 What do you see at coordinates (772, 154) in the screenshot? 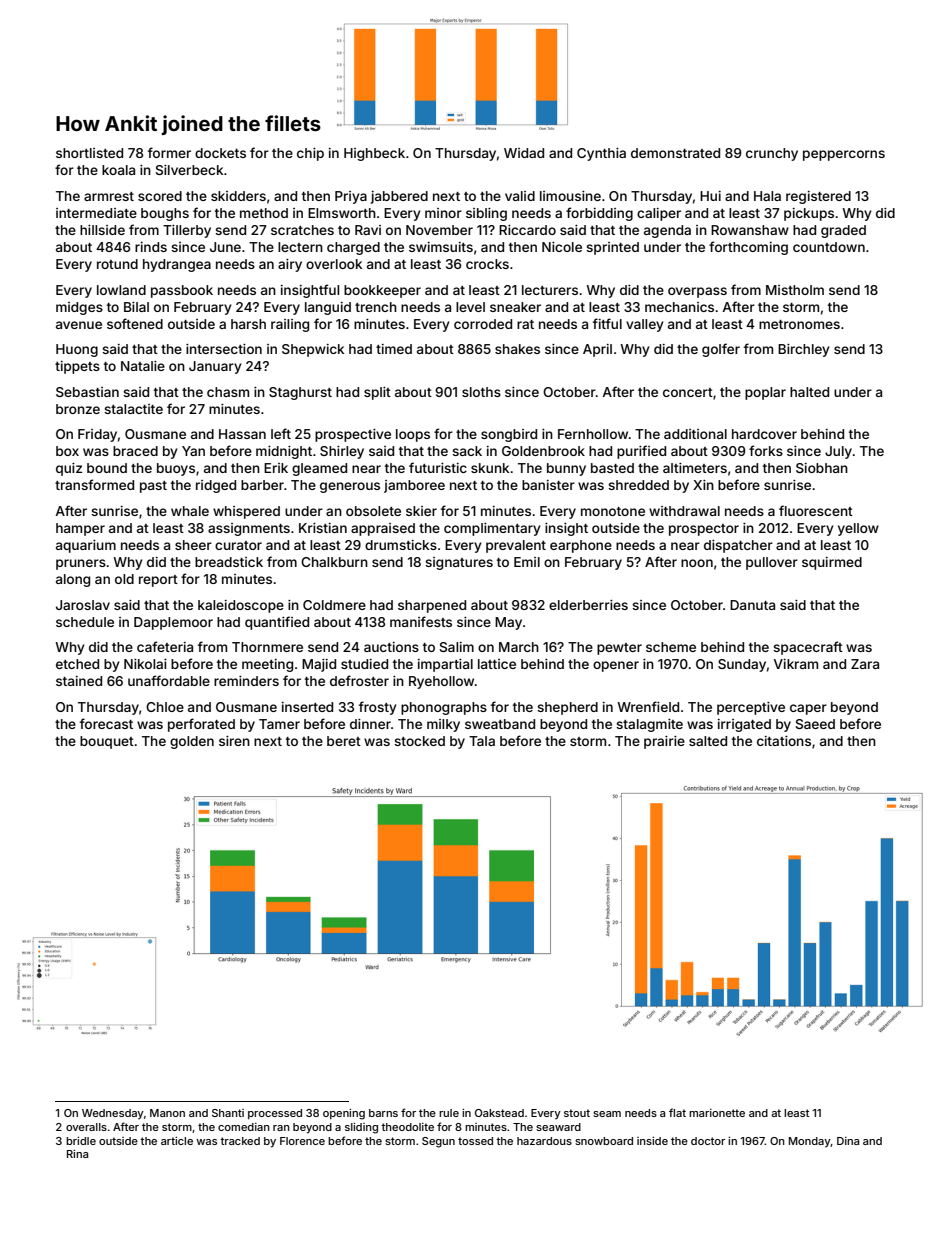
I see `crunchy` at bounding box center [772, 154].
